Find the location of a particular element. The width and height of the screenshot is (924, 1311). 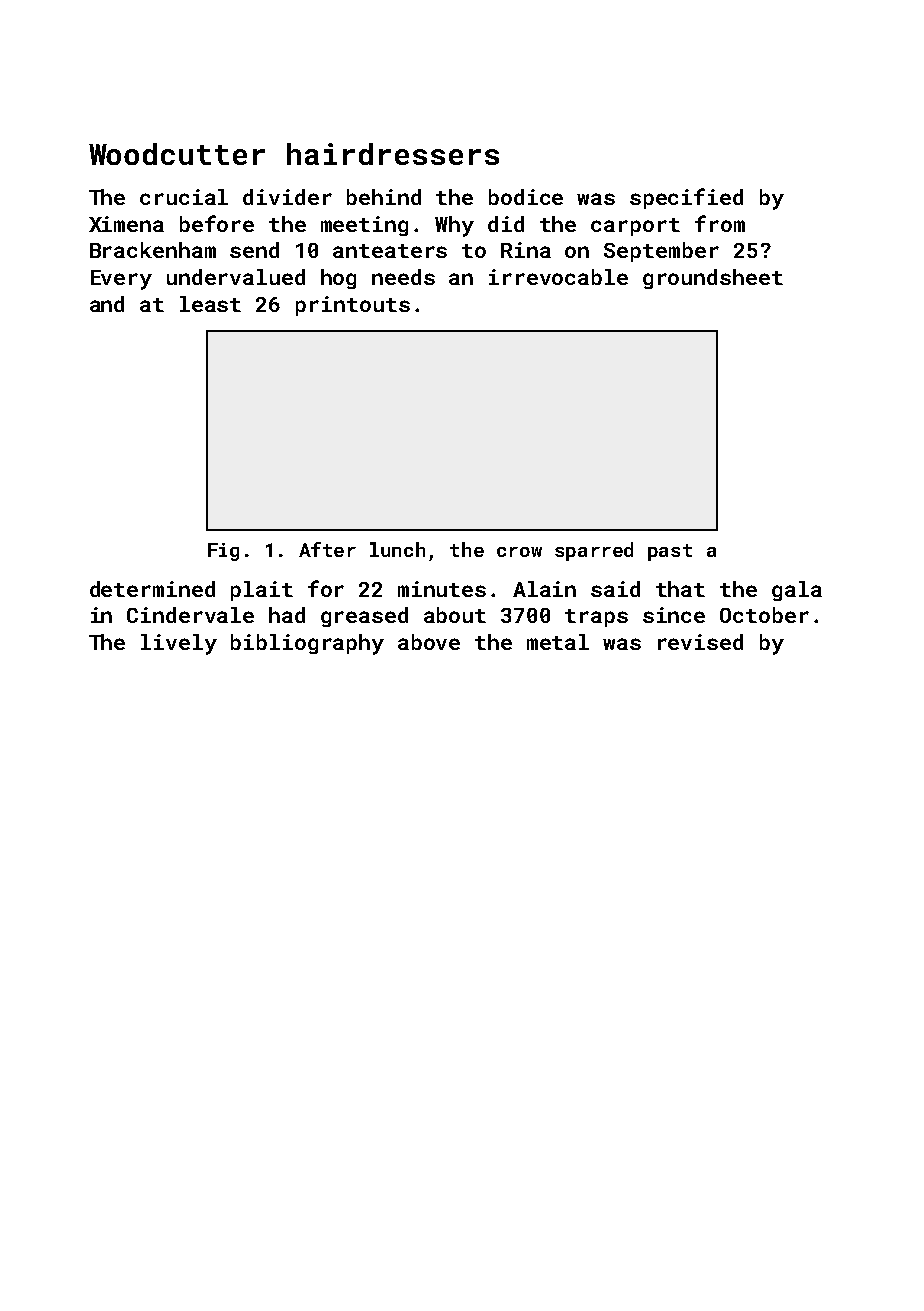

Woodcutter is located at coordinates (177, 154).
